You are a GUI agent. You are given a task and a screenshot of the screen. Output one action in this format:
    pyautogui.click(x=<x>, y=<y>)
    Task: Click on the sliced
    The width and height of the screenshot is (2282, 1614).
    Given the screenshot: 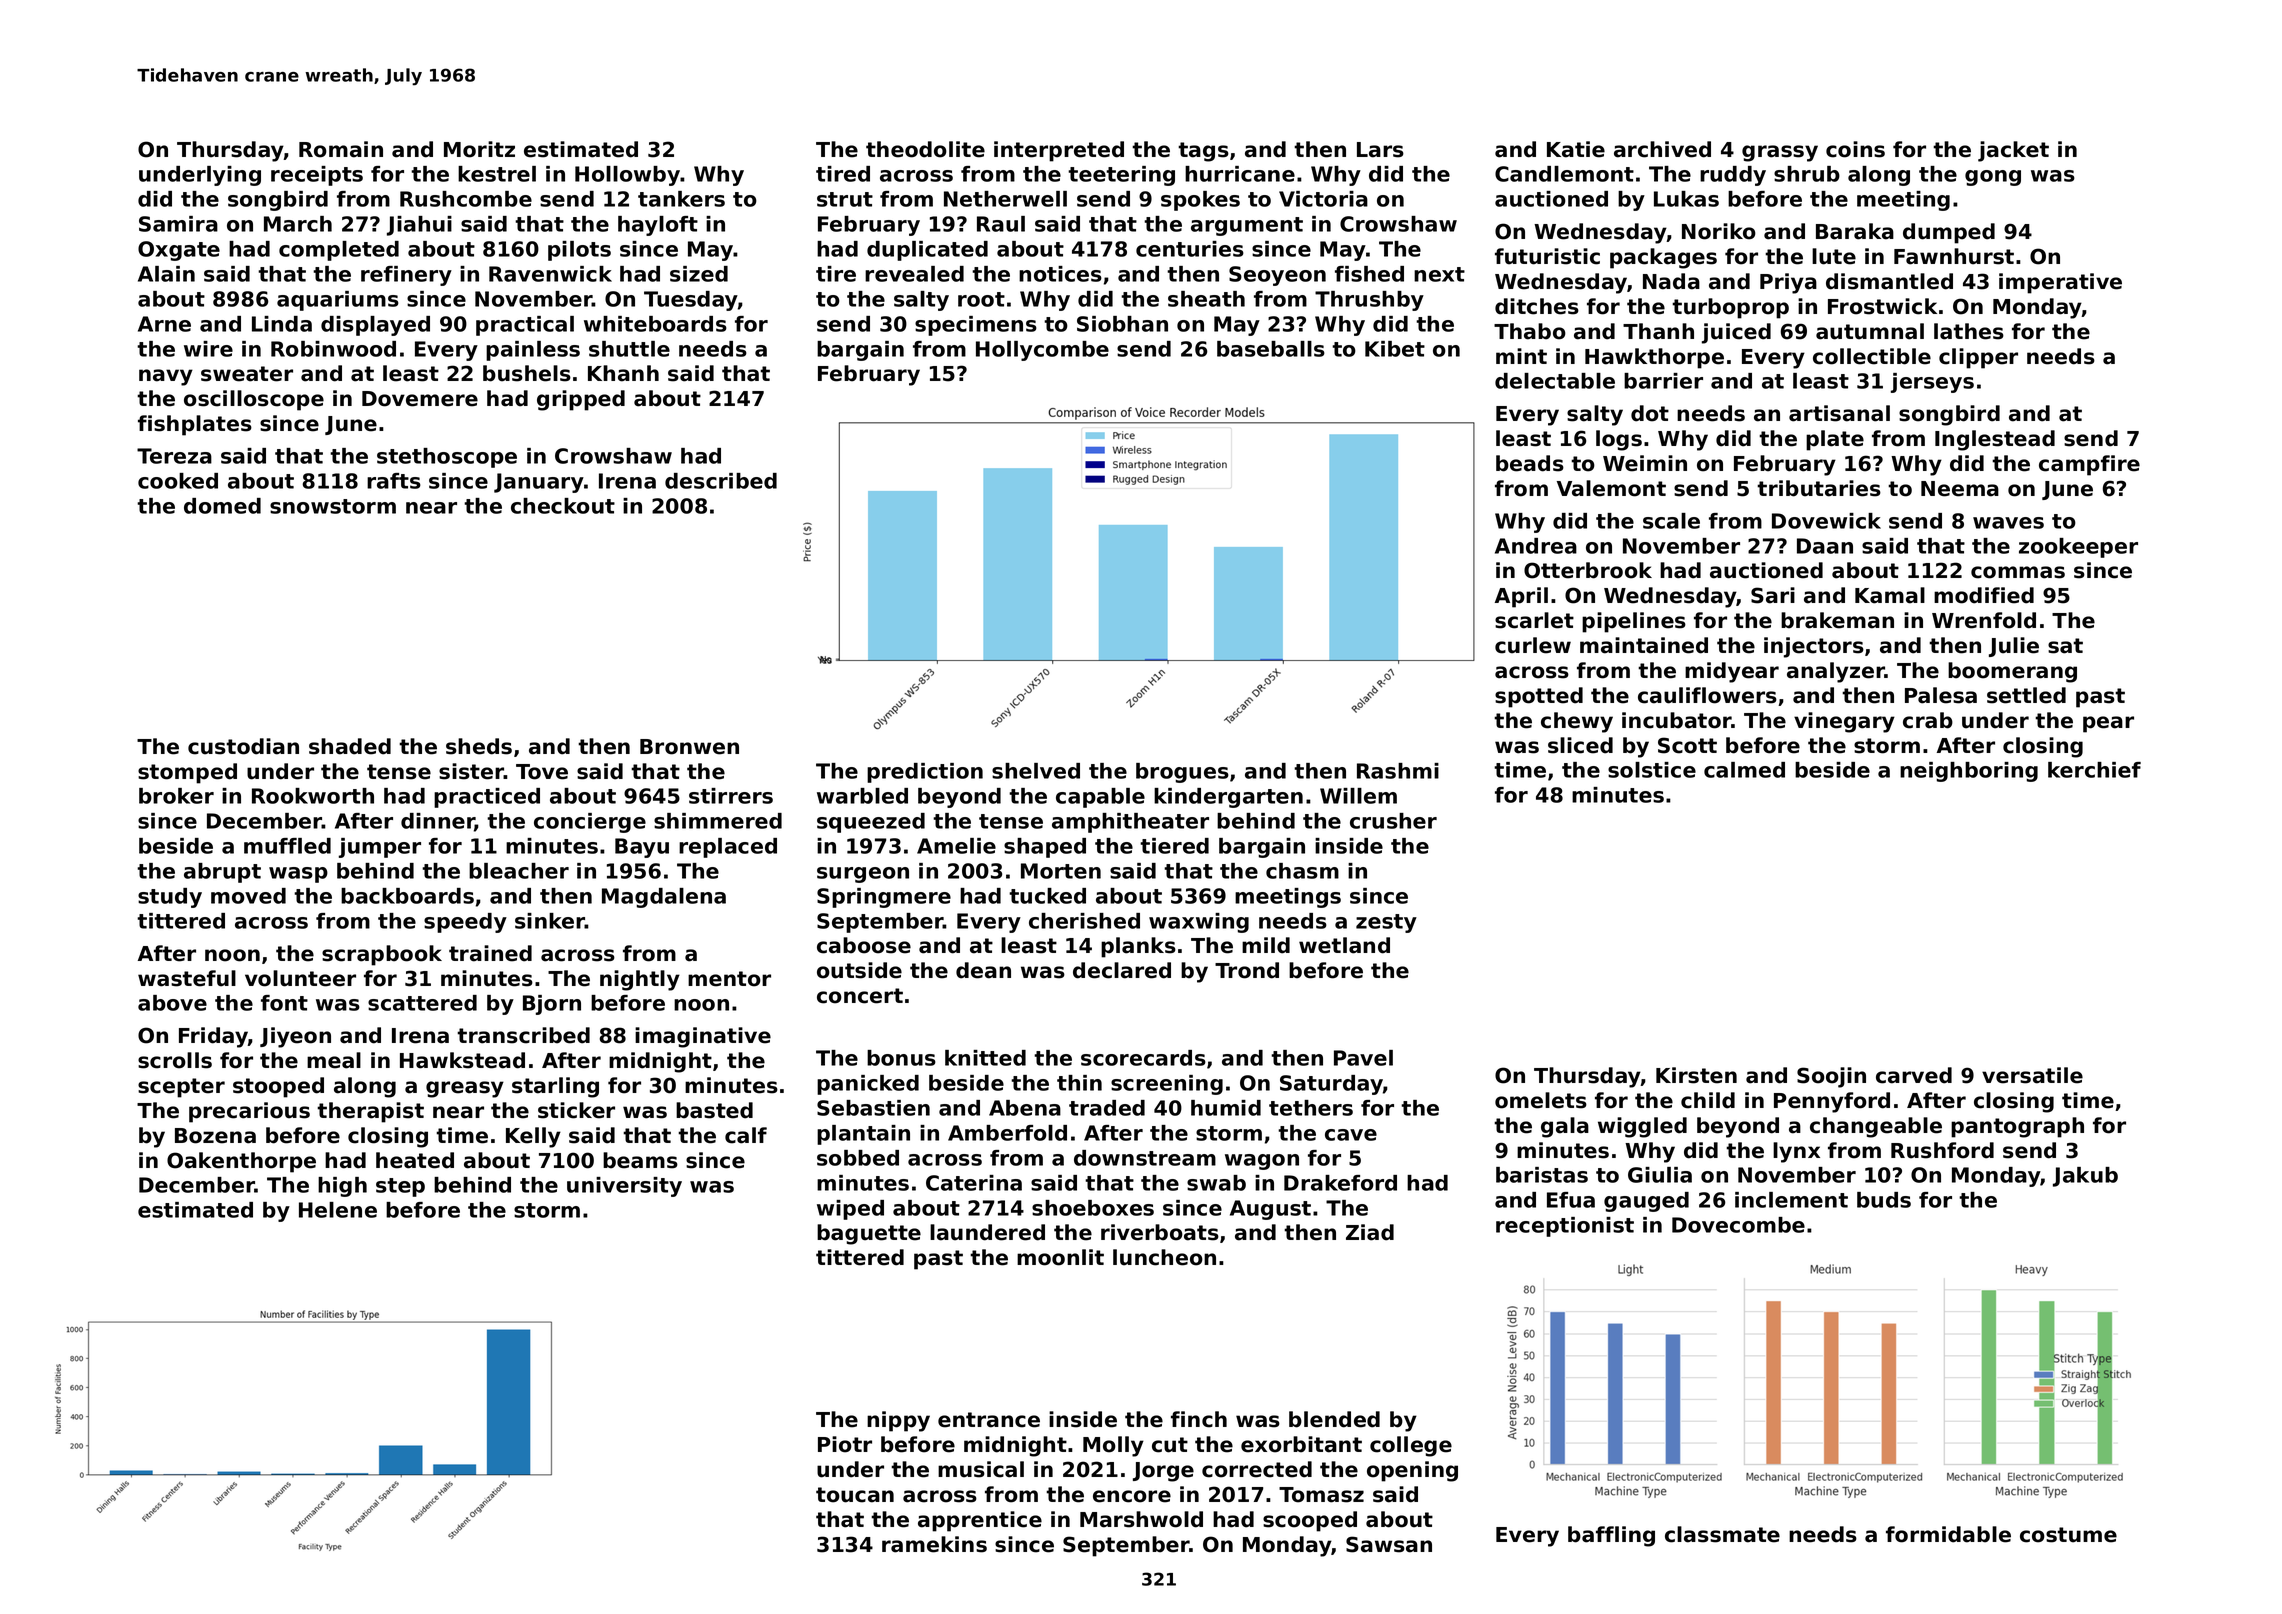 What is the action you would take?
    pyautogui.click(x=1580, y=745)
